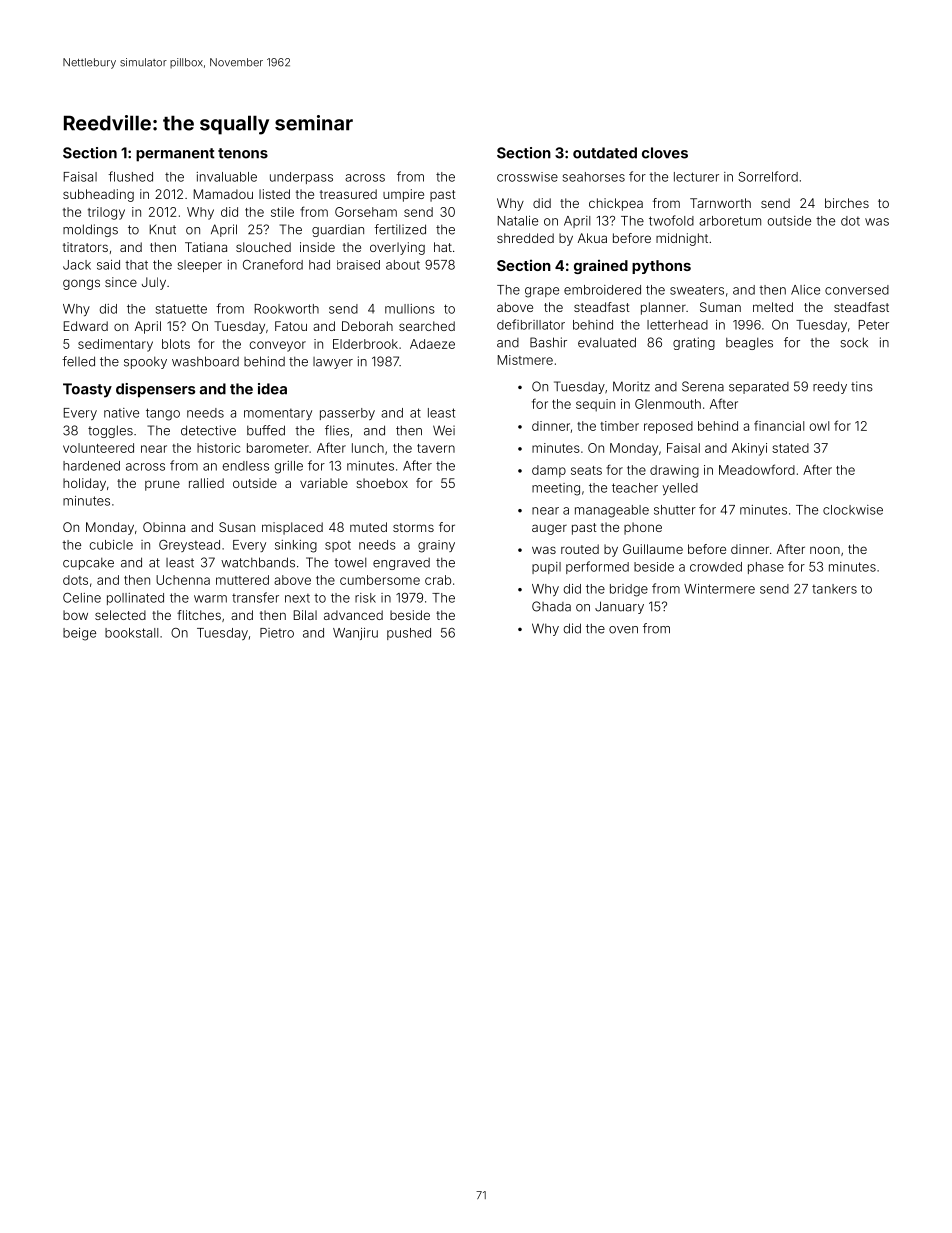 This document has height=1233, width=952. What do you see at coordinates (612, 511) in the document?
I see `manageable` at bounding box center [612, 511].
